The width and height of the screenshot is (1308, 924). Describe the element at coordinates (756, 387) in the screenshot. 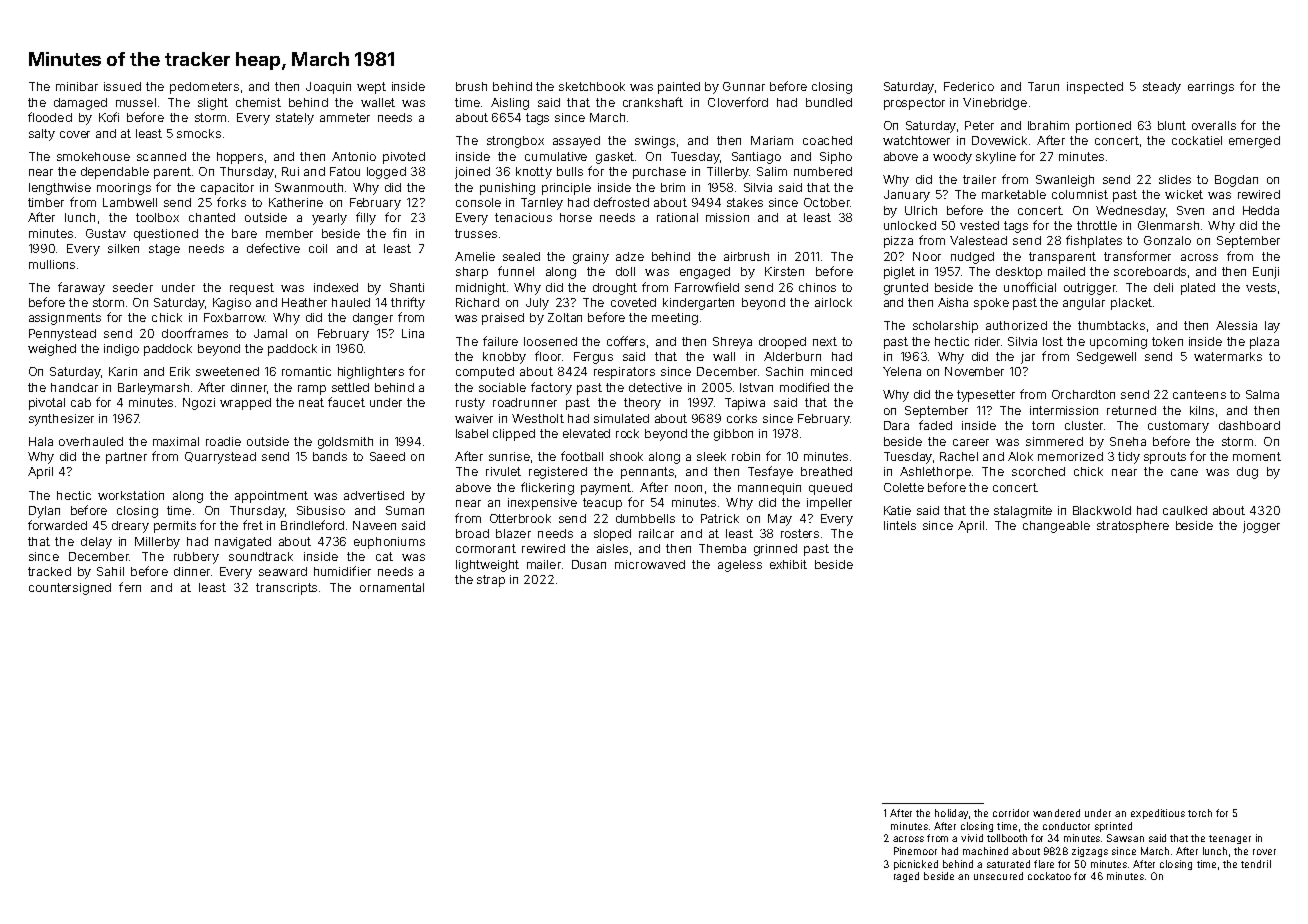

I see `Istvan` at that location.
